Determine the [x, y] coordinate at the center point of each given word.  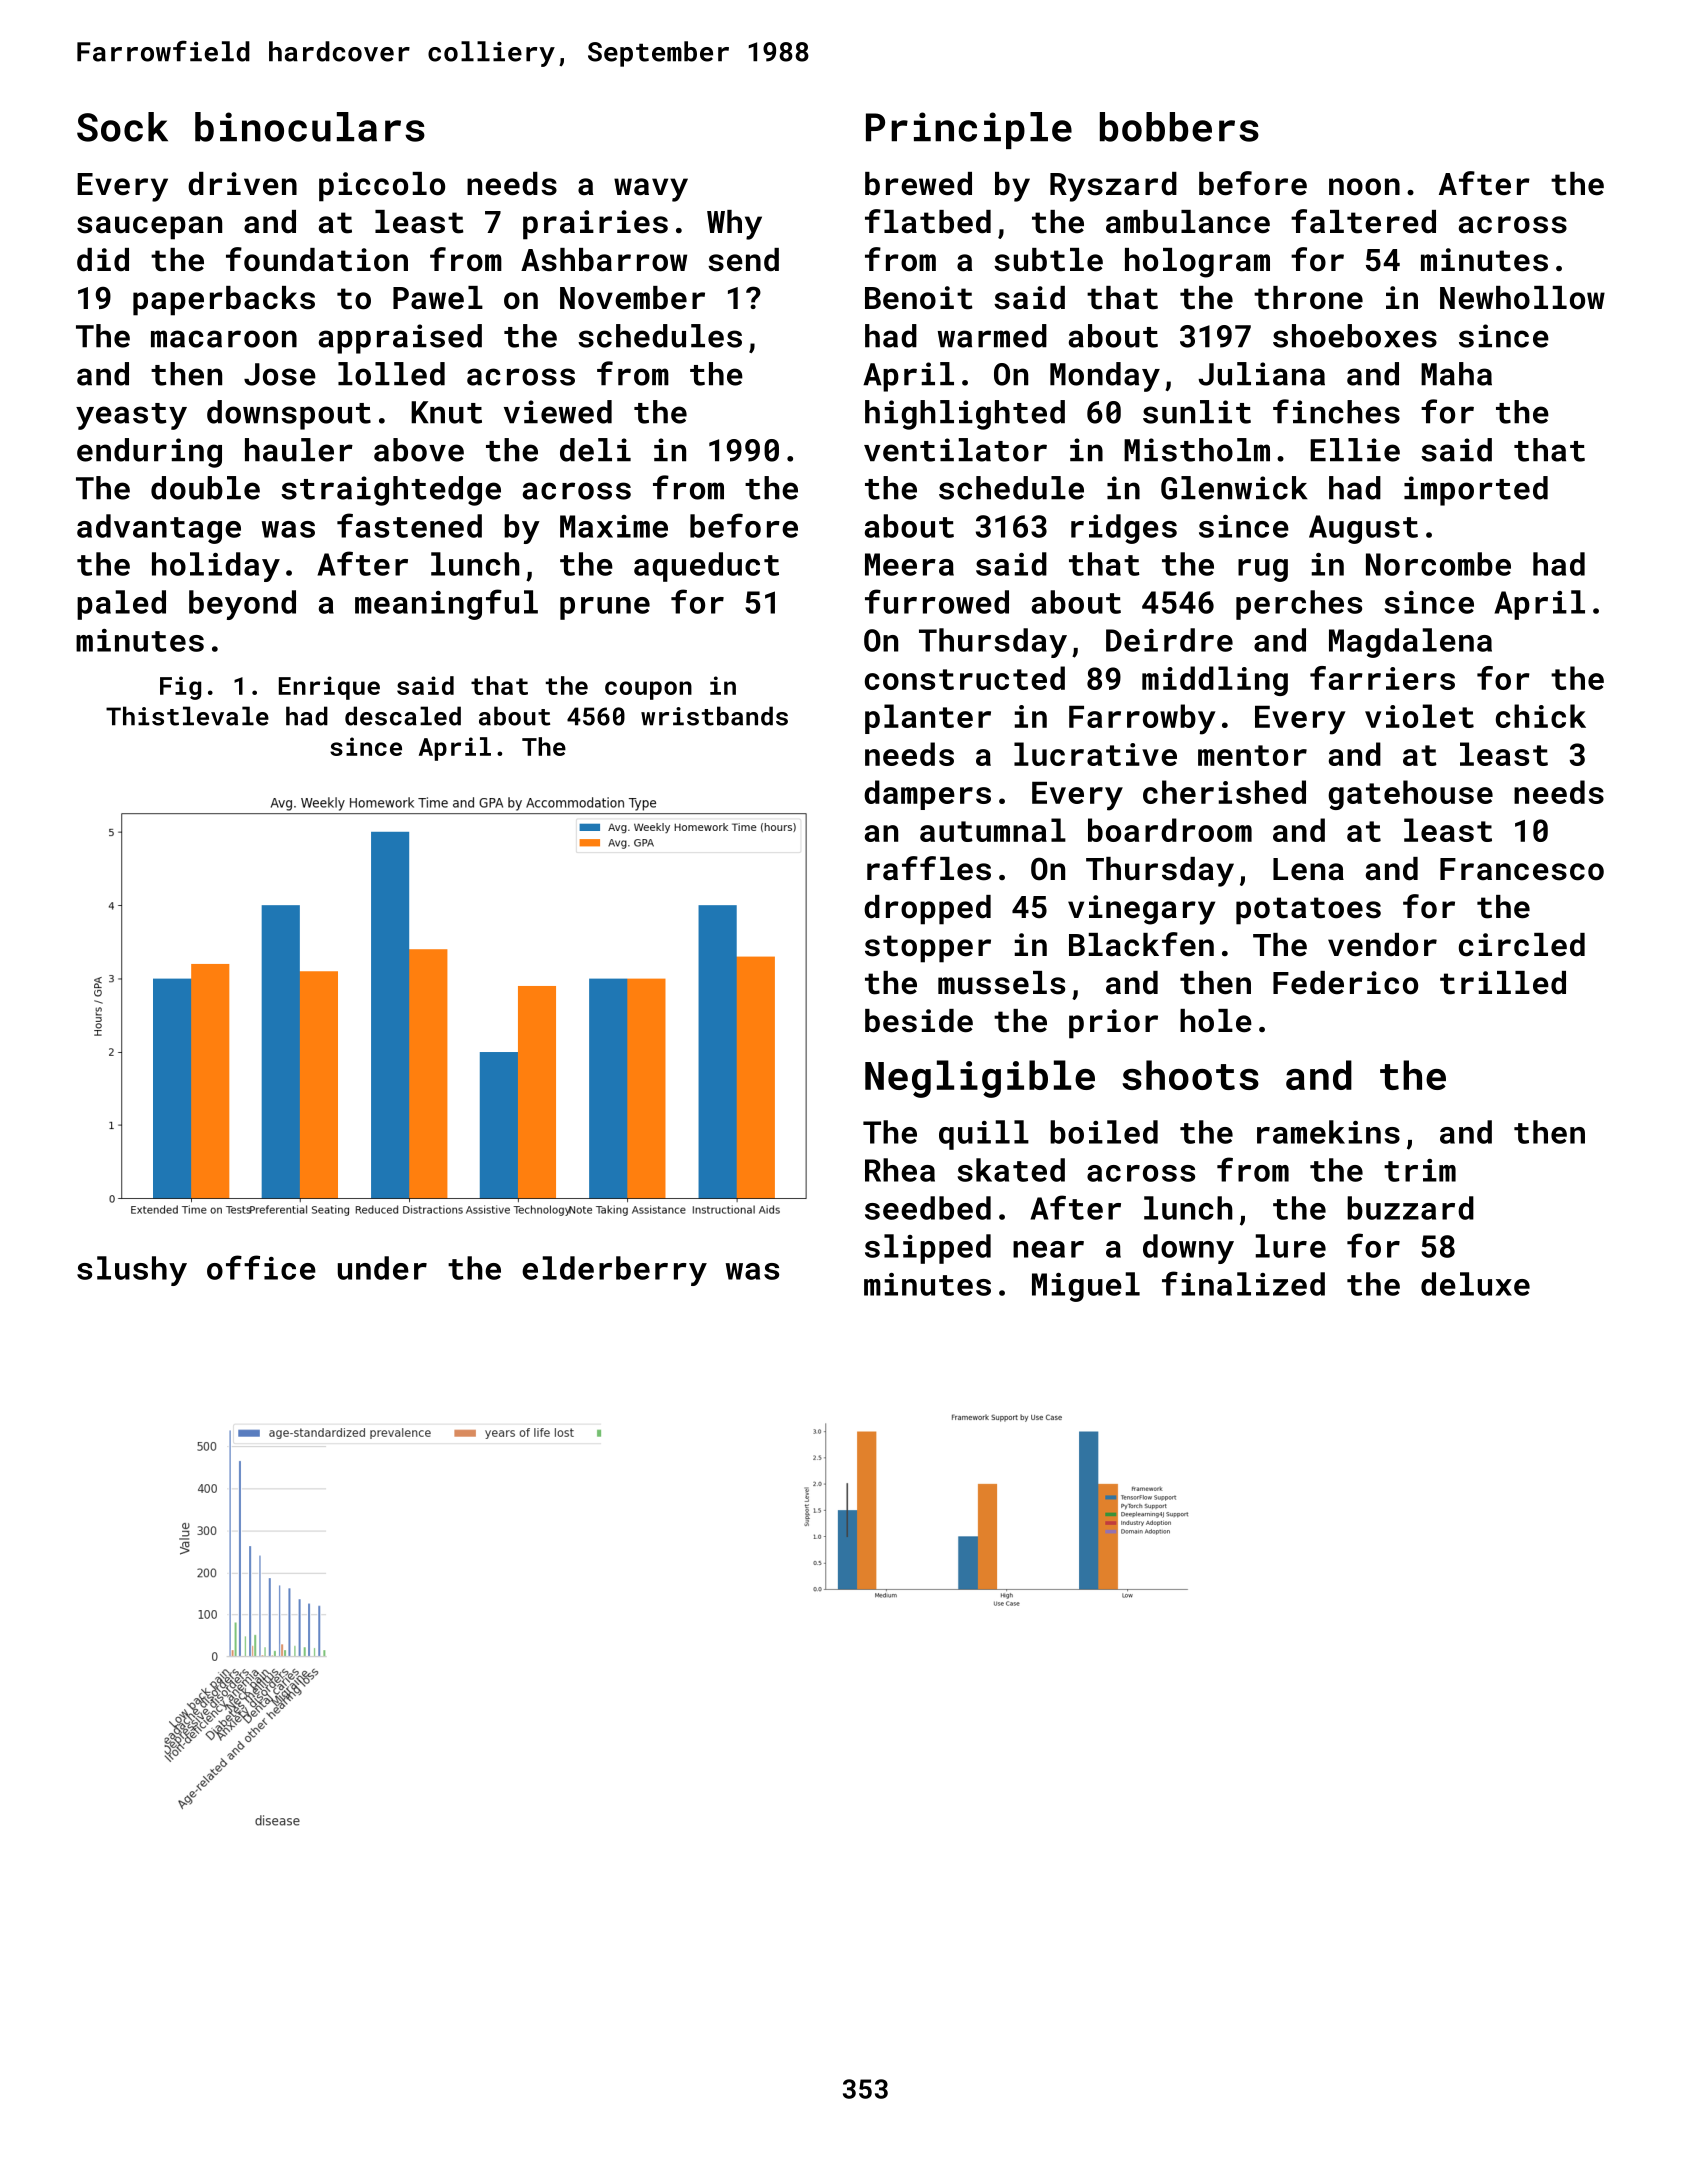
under [382, 1268]
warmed [992, 336]
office [261, 1267]
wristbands [714, 716]
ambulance [1188, 222]
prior [1113, 1024]
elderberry [614, 1271]
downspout [289, 415]
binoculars [310, 127]
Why [734, 225]
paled [121, 605]
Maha [1456, 374]
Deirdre [1169, 640]
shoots [1190, 1075]
